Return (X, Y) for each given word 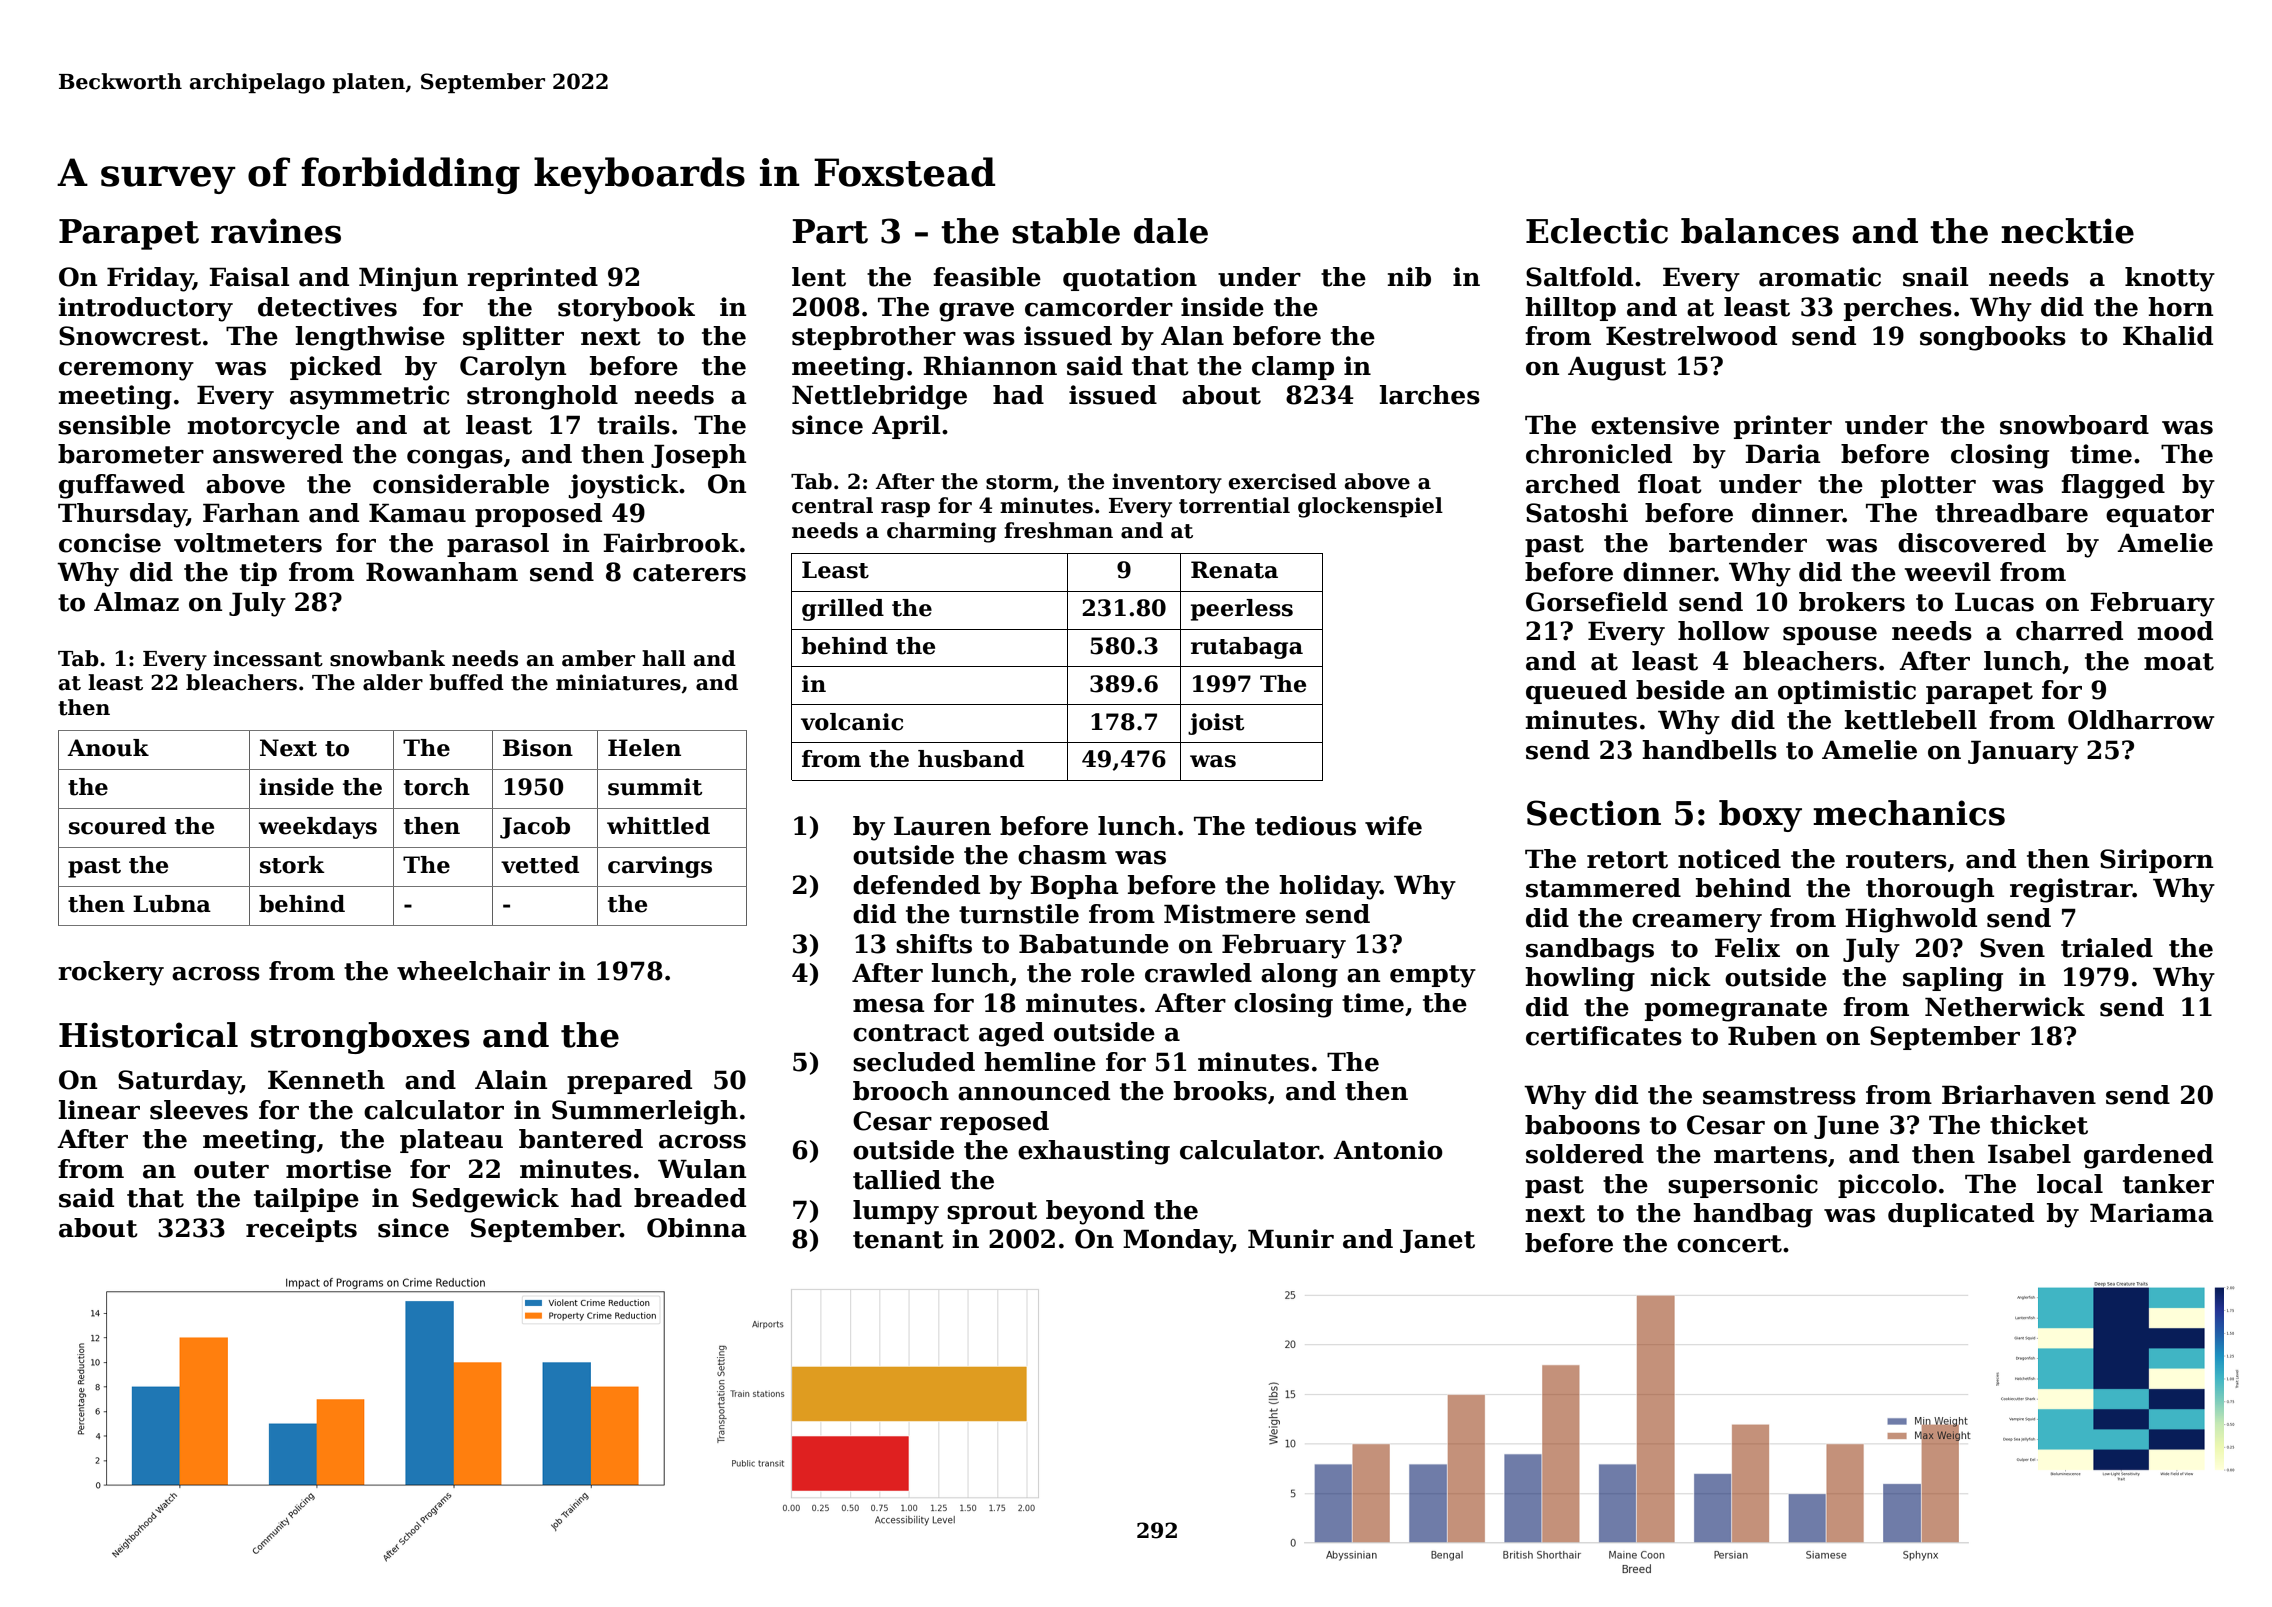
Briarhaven (2019, 1095)
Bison (538, 748)
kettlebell (1910, 720)
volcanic (852, 722)
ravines (276, 231)
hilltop (1570, 309)
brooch (901, 1091)
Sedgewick (485, 1200)
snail (1935, 277)
